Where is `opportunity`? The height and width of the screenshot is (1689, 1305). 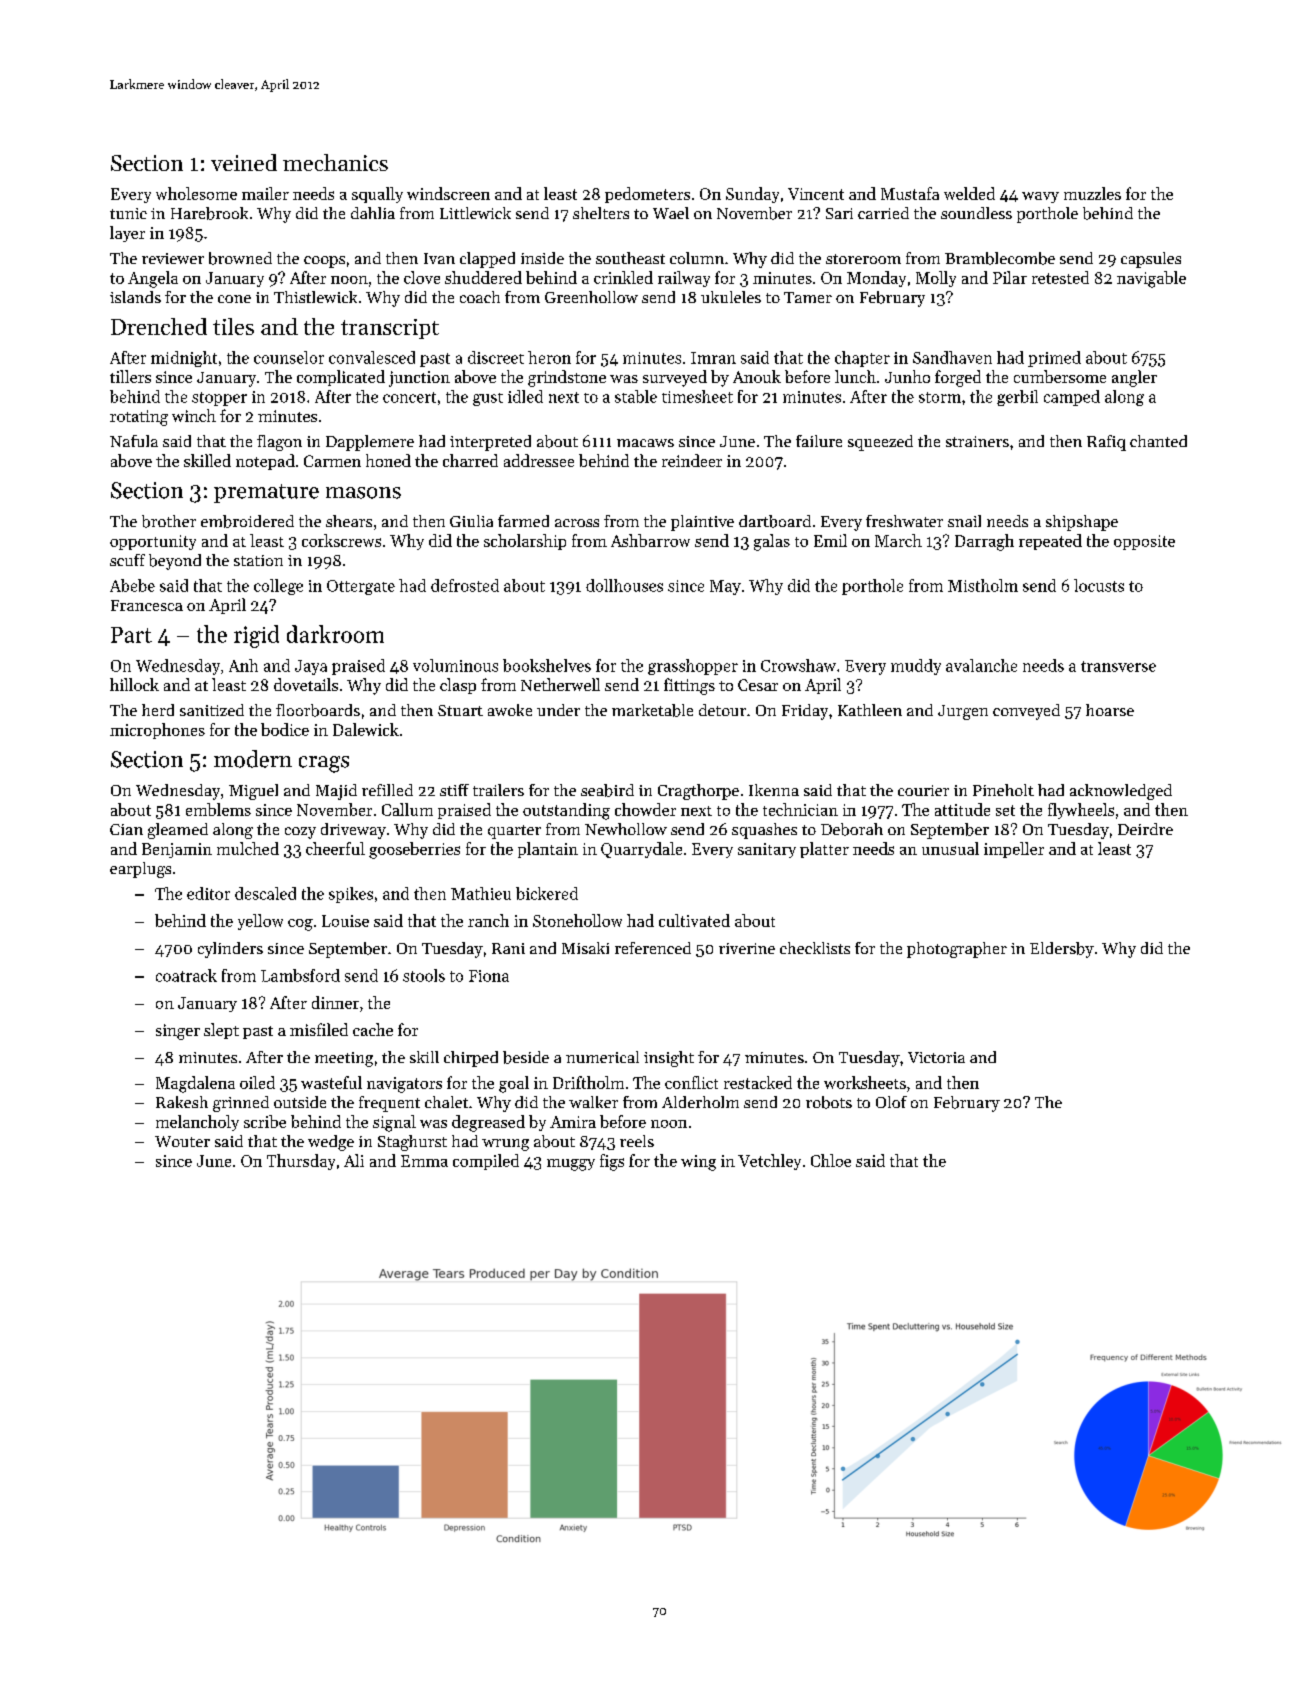
opportunity is located at coordinates (153, 542).
